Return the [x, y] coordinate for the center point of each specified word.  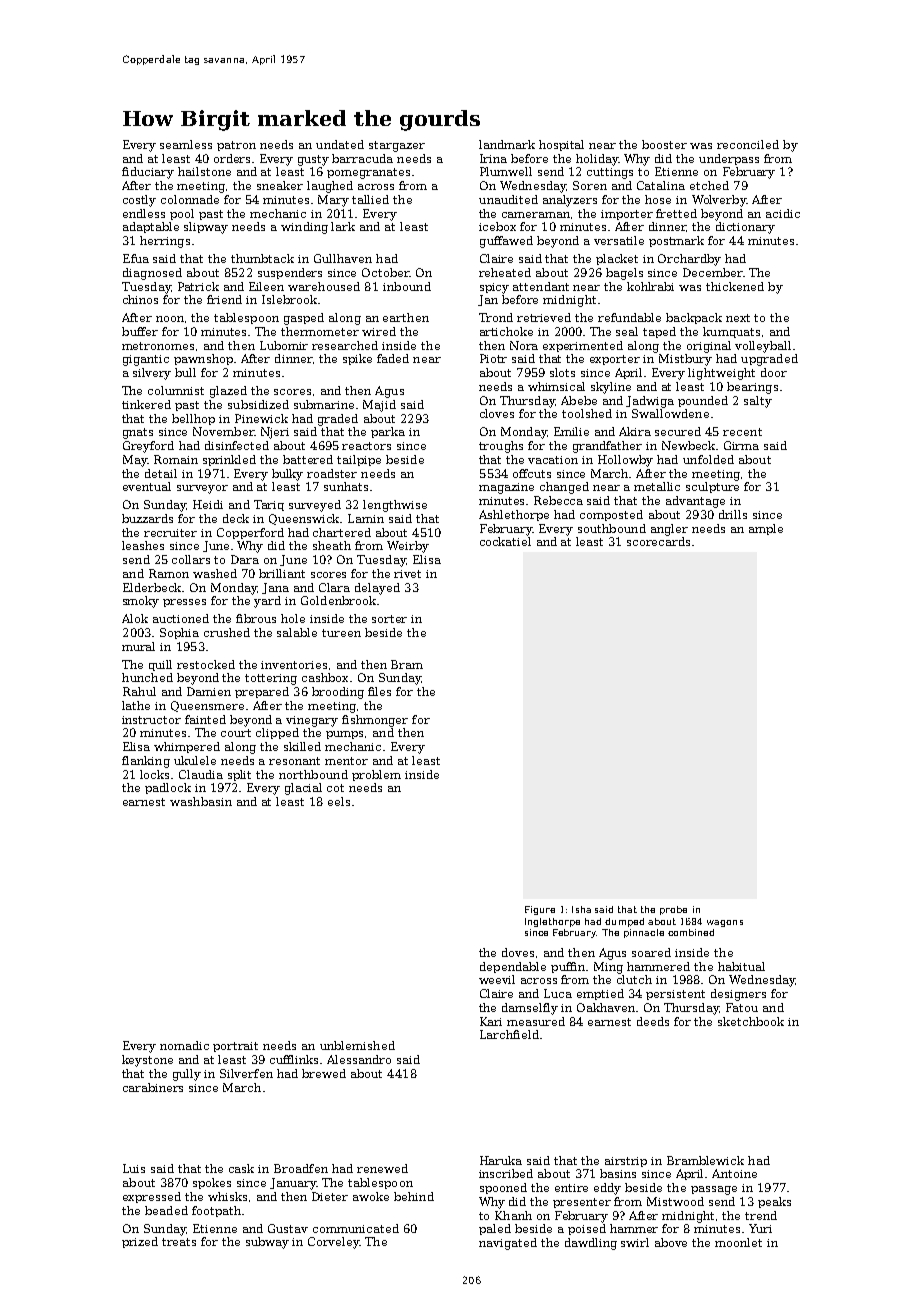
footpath [216, 1211]
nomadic [184, 1045]
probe [673, 910]
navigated [508, 1244]
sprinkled [229, 460]
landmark [507, 144]
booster [664, 144]
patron [236, 146]
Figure [540, 910]
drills [733, 514]
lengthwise [395, 506]
